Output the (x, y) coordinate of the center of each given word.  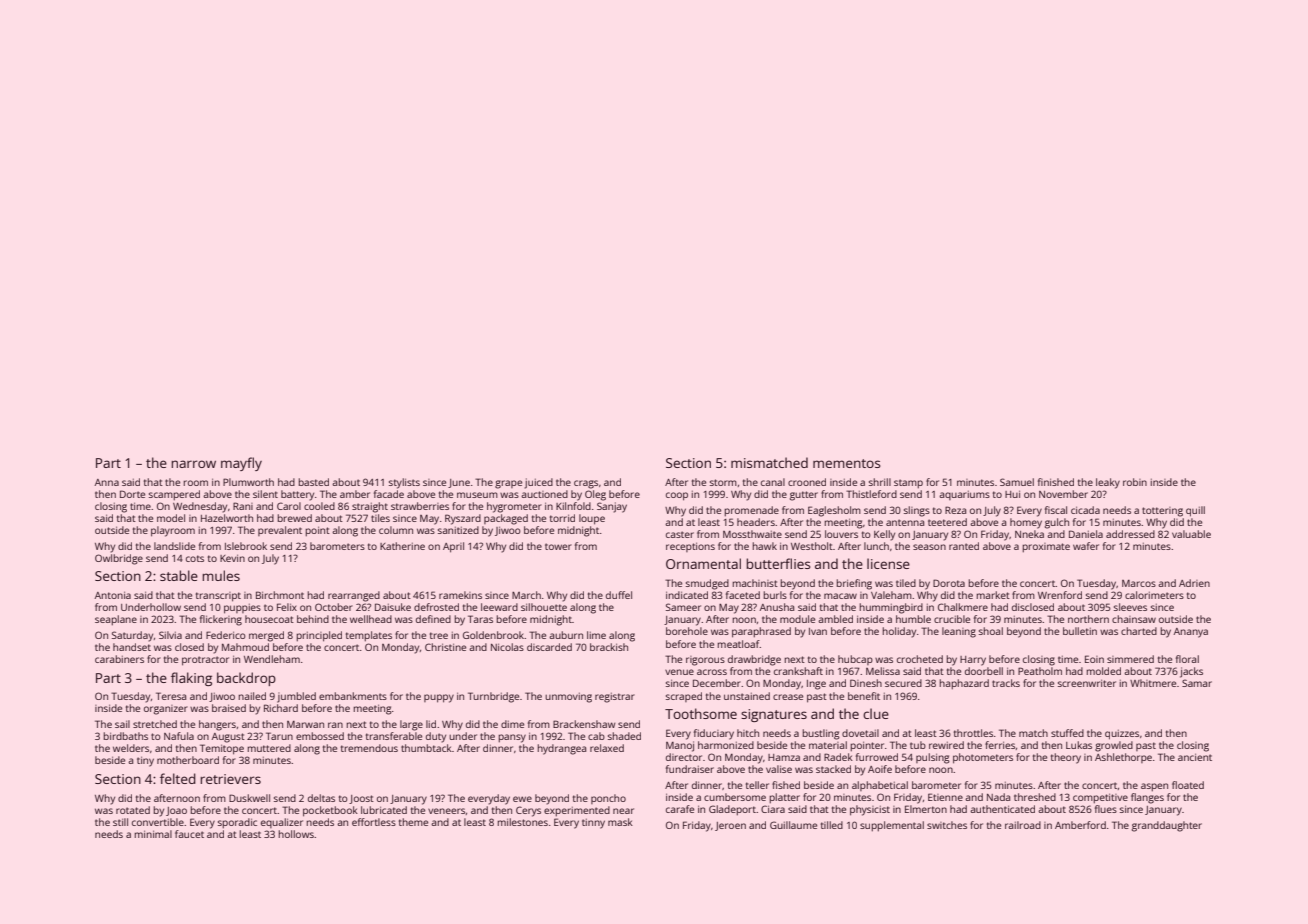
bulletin (1080, 631)
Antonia (113, 595)
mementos (846, 463)
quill (1195, 511)
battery (297, 495)
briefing (854, 584)
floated (1188, 785)
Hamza (784, 757)
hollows (296, 834)
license (888, 563)
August (228, 738)
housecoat (269, 619)
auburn (566, 635)
